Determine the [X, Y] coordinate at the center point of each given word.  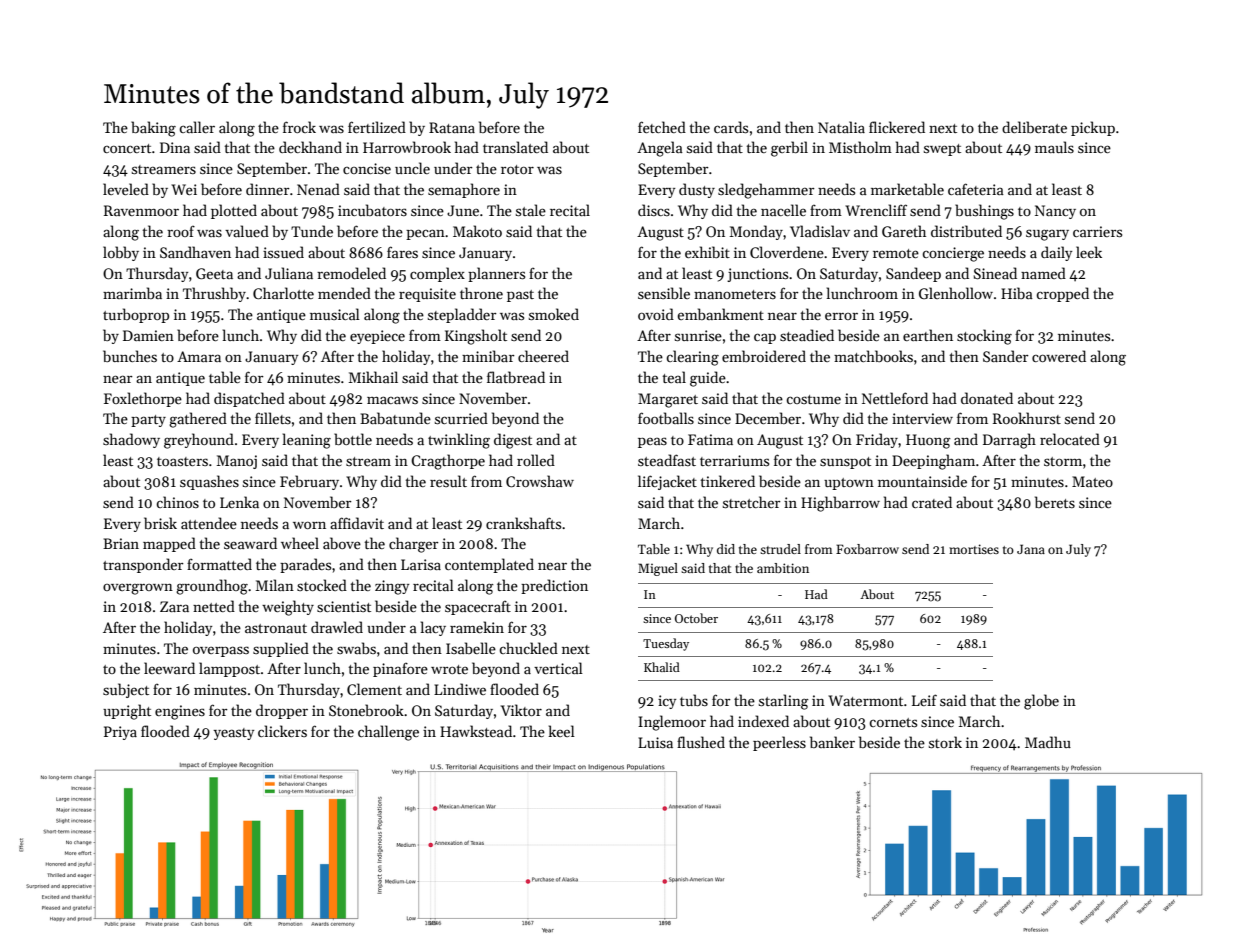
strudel [780, 549]
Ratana [452, 127]
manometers [735, 294]
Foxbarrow [867, 549]
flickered [897, 127]
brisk [160, 523]
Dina [175, 147]
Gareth [904, 231]
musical [335, 314]
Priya [120, 733]
